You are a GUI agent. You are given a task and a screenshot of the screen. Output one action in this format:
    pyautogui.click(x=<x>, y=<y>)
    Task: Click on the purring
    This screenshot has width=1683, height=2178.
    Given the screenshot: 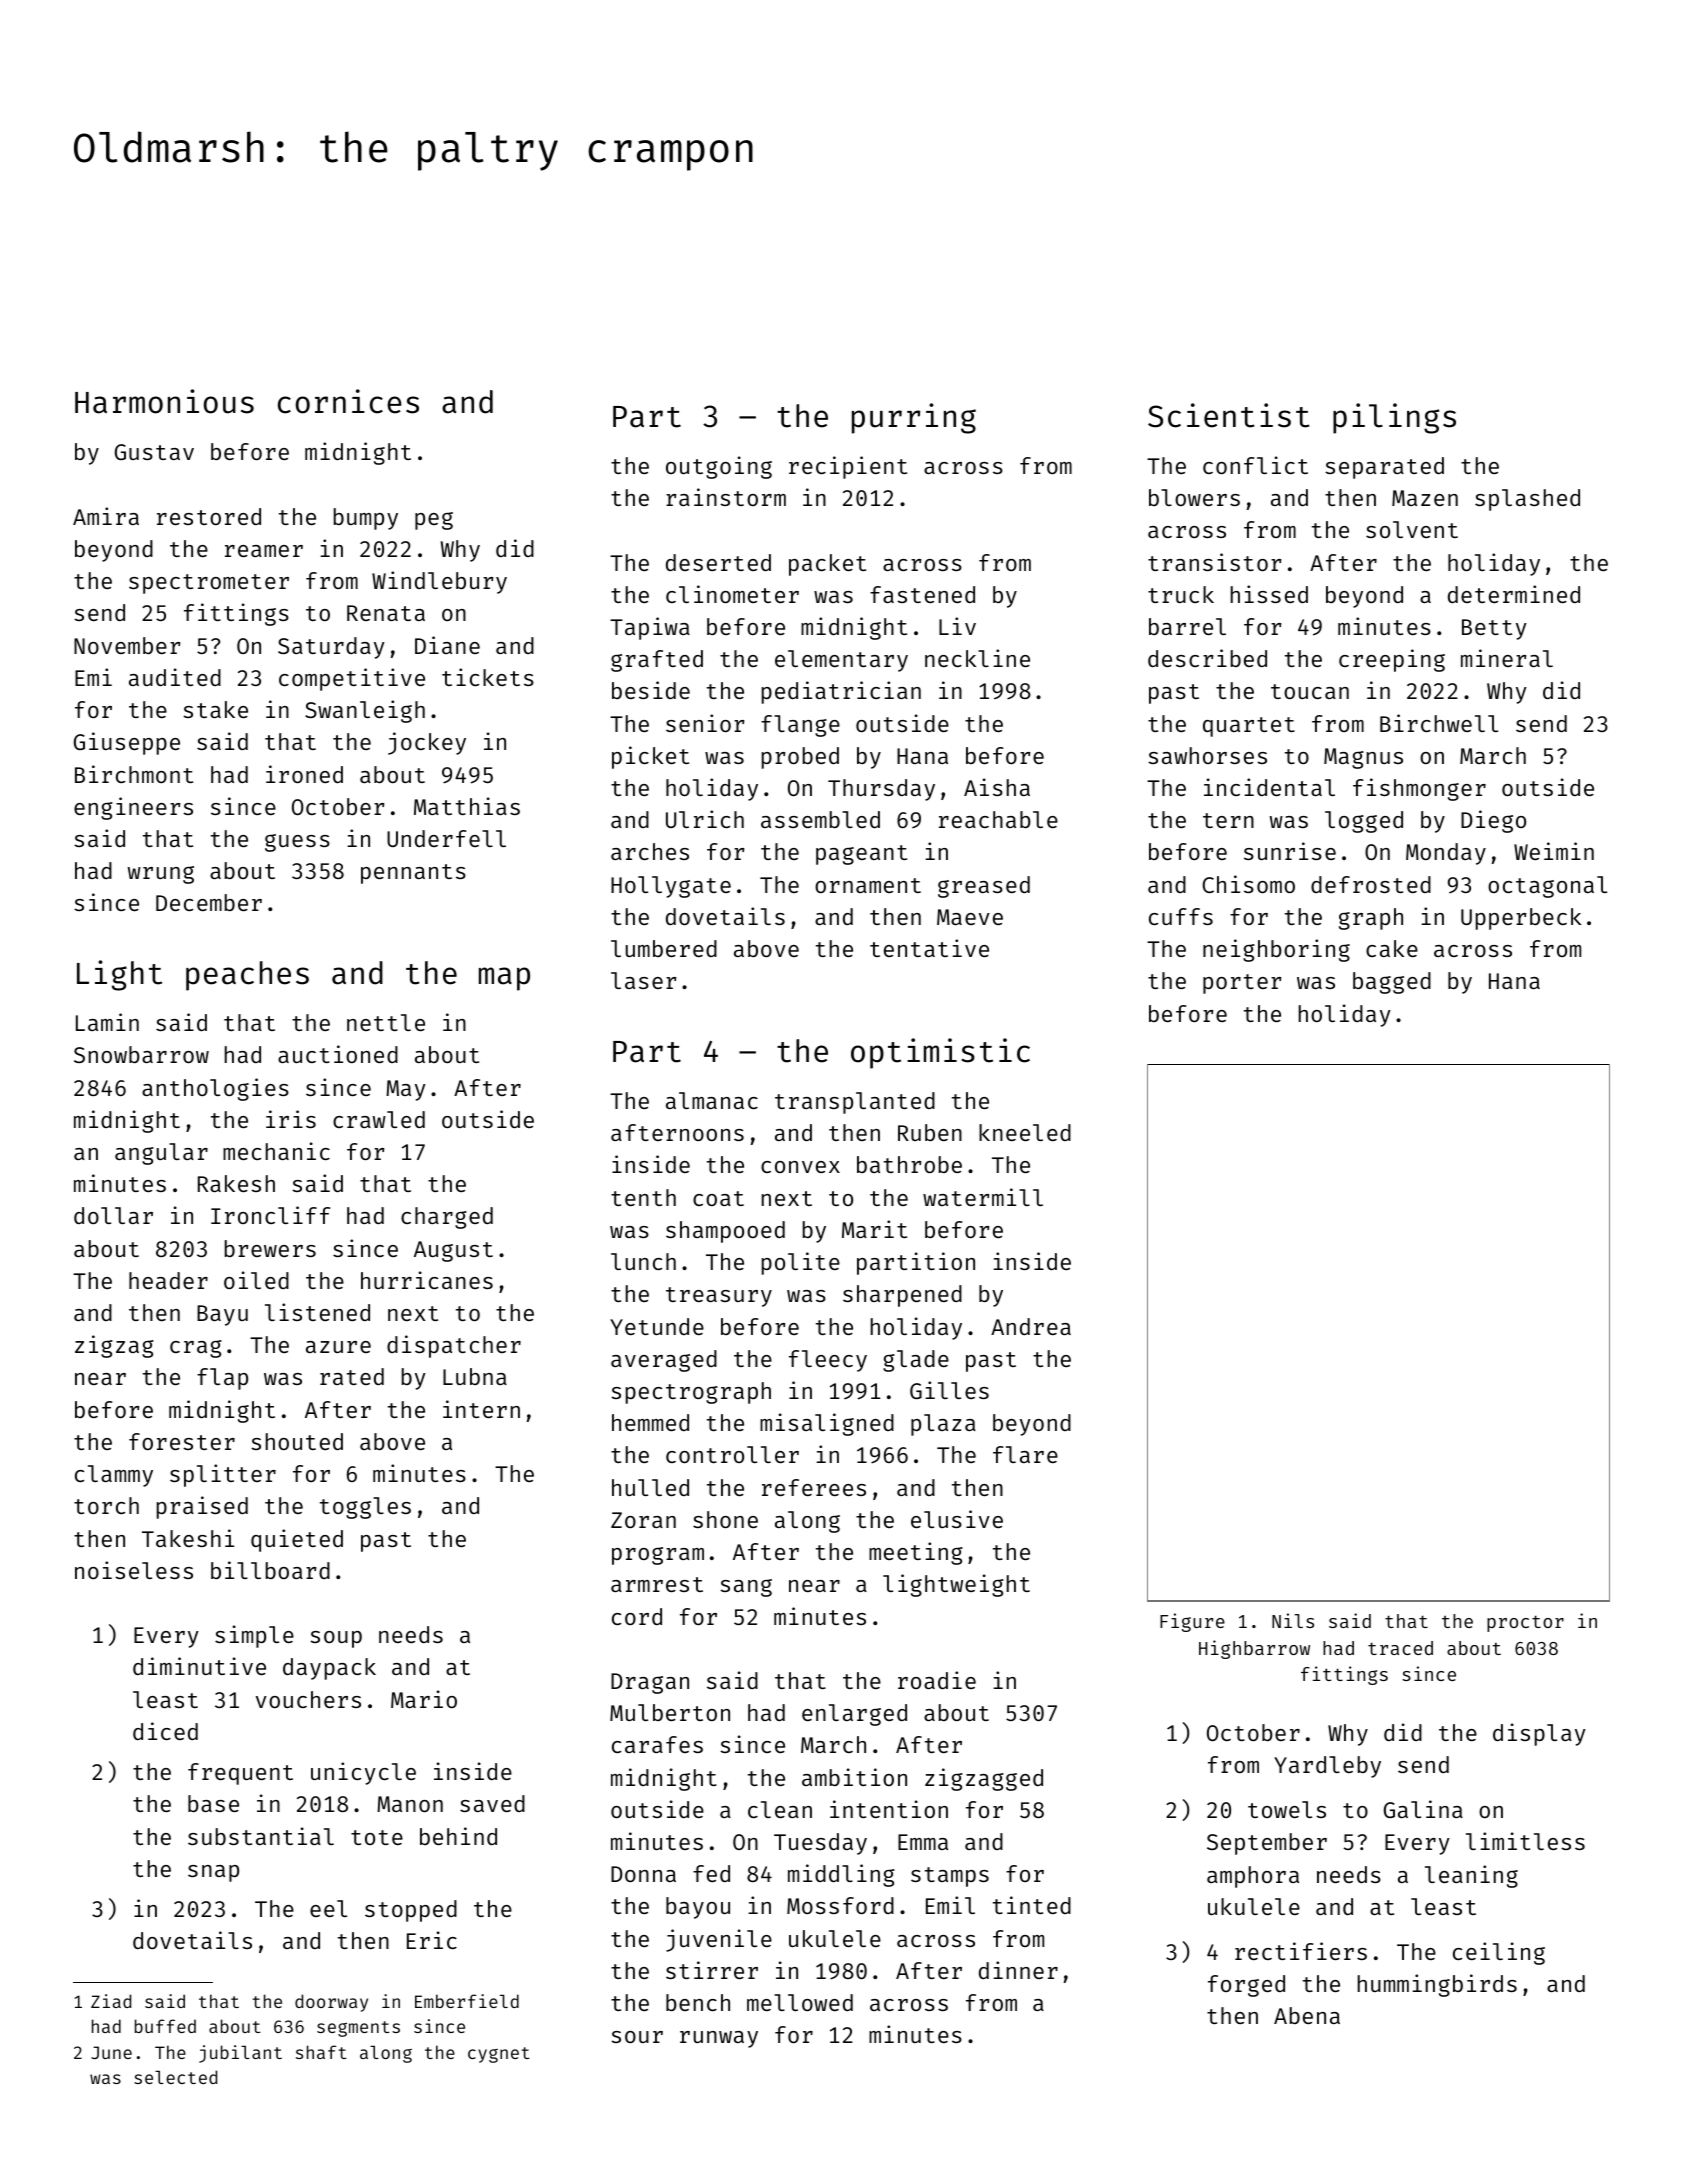 What is the action you would take?
    pyautogui.click(x=914, y=418)
